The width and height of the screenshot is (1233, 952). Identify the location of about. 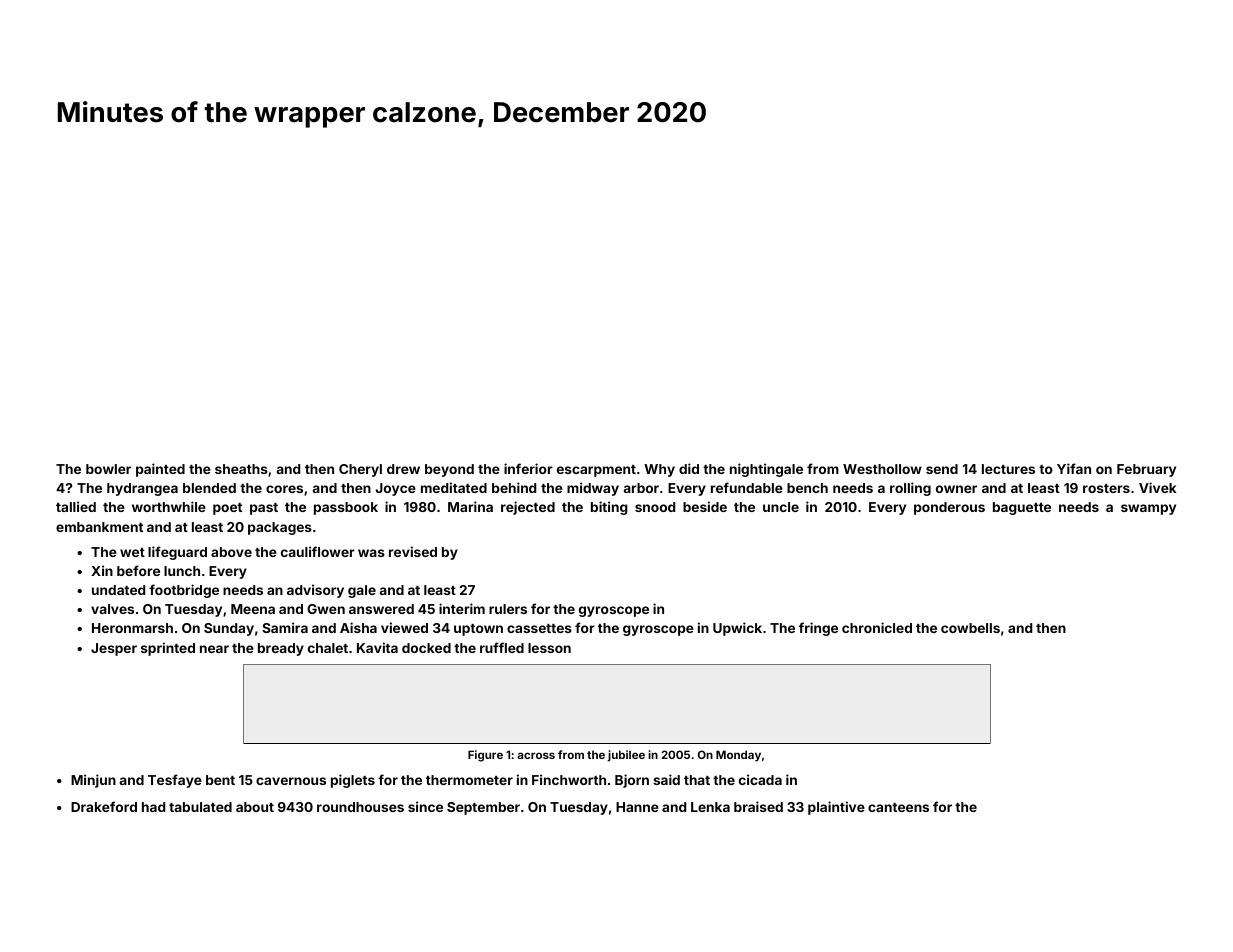
(255, 807).
